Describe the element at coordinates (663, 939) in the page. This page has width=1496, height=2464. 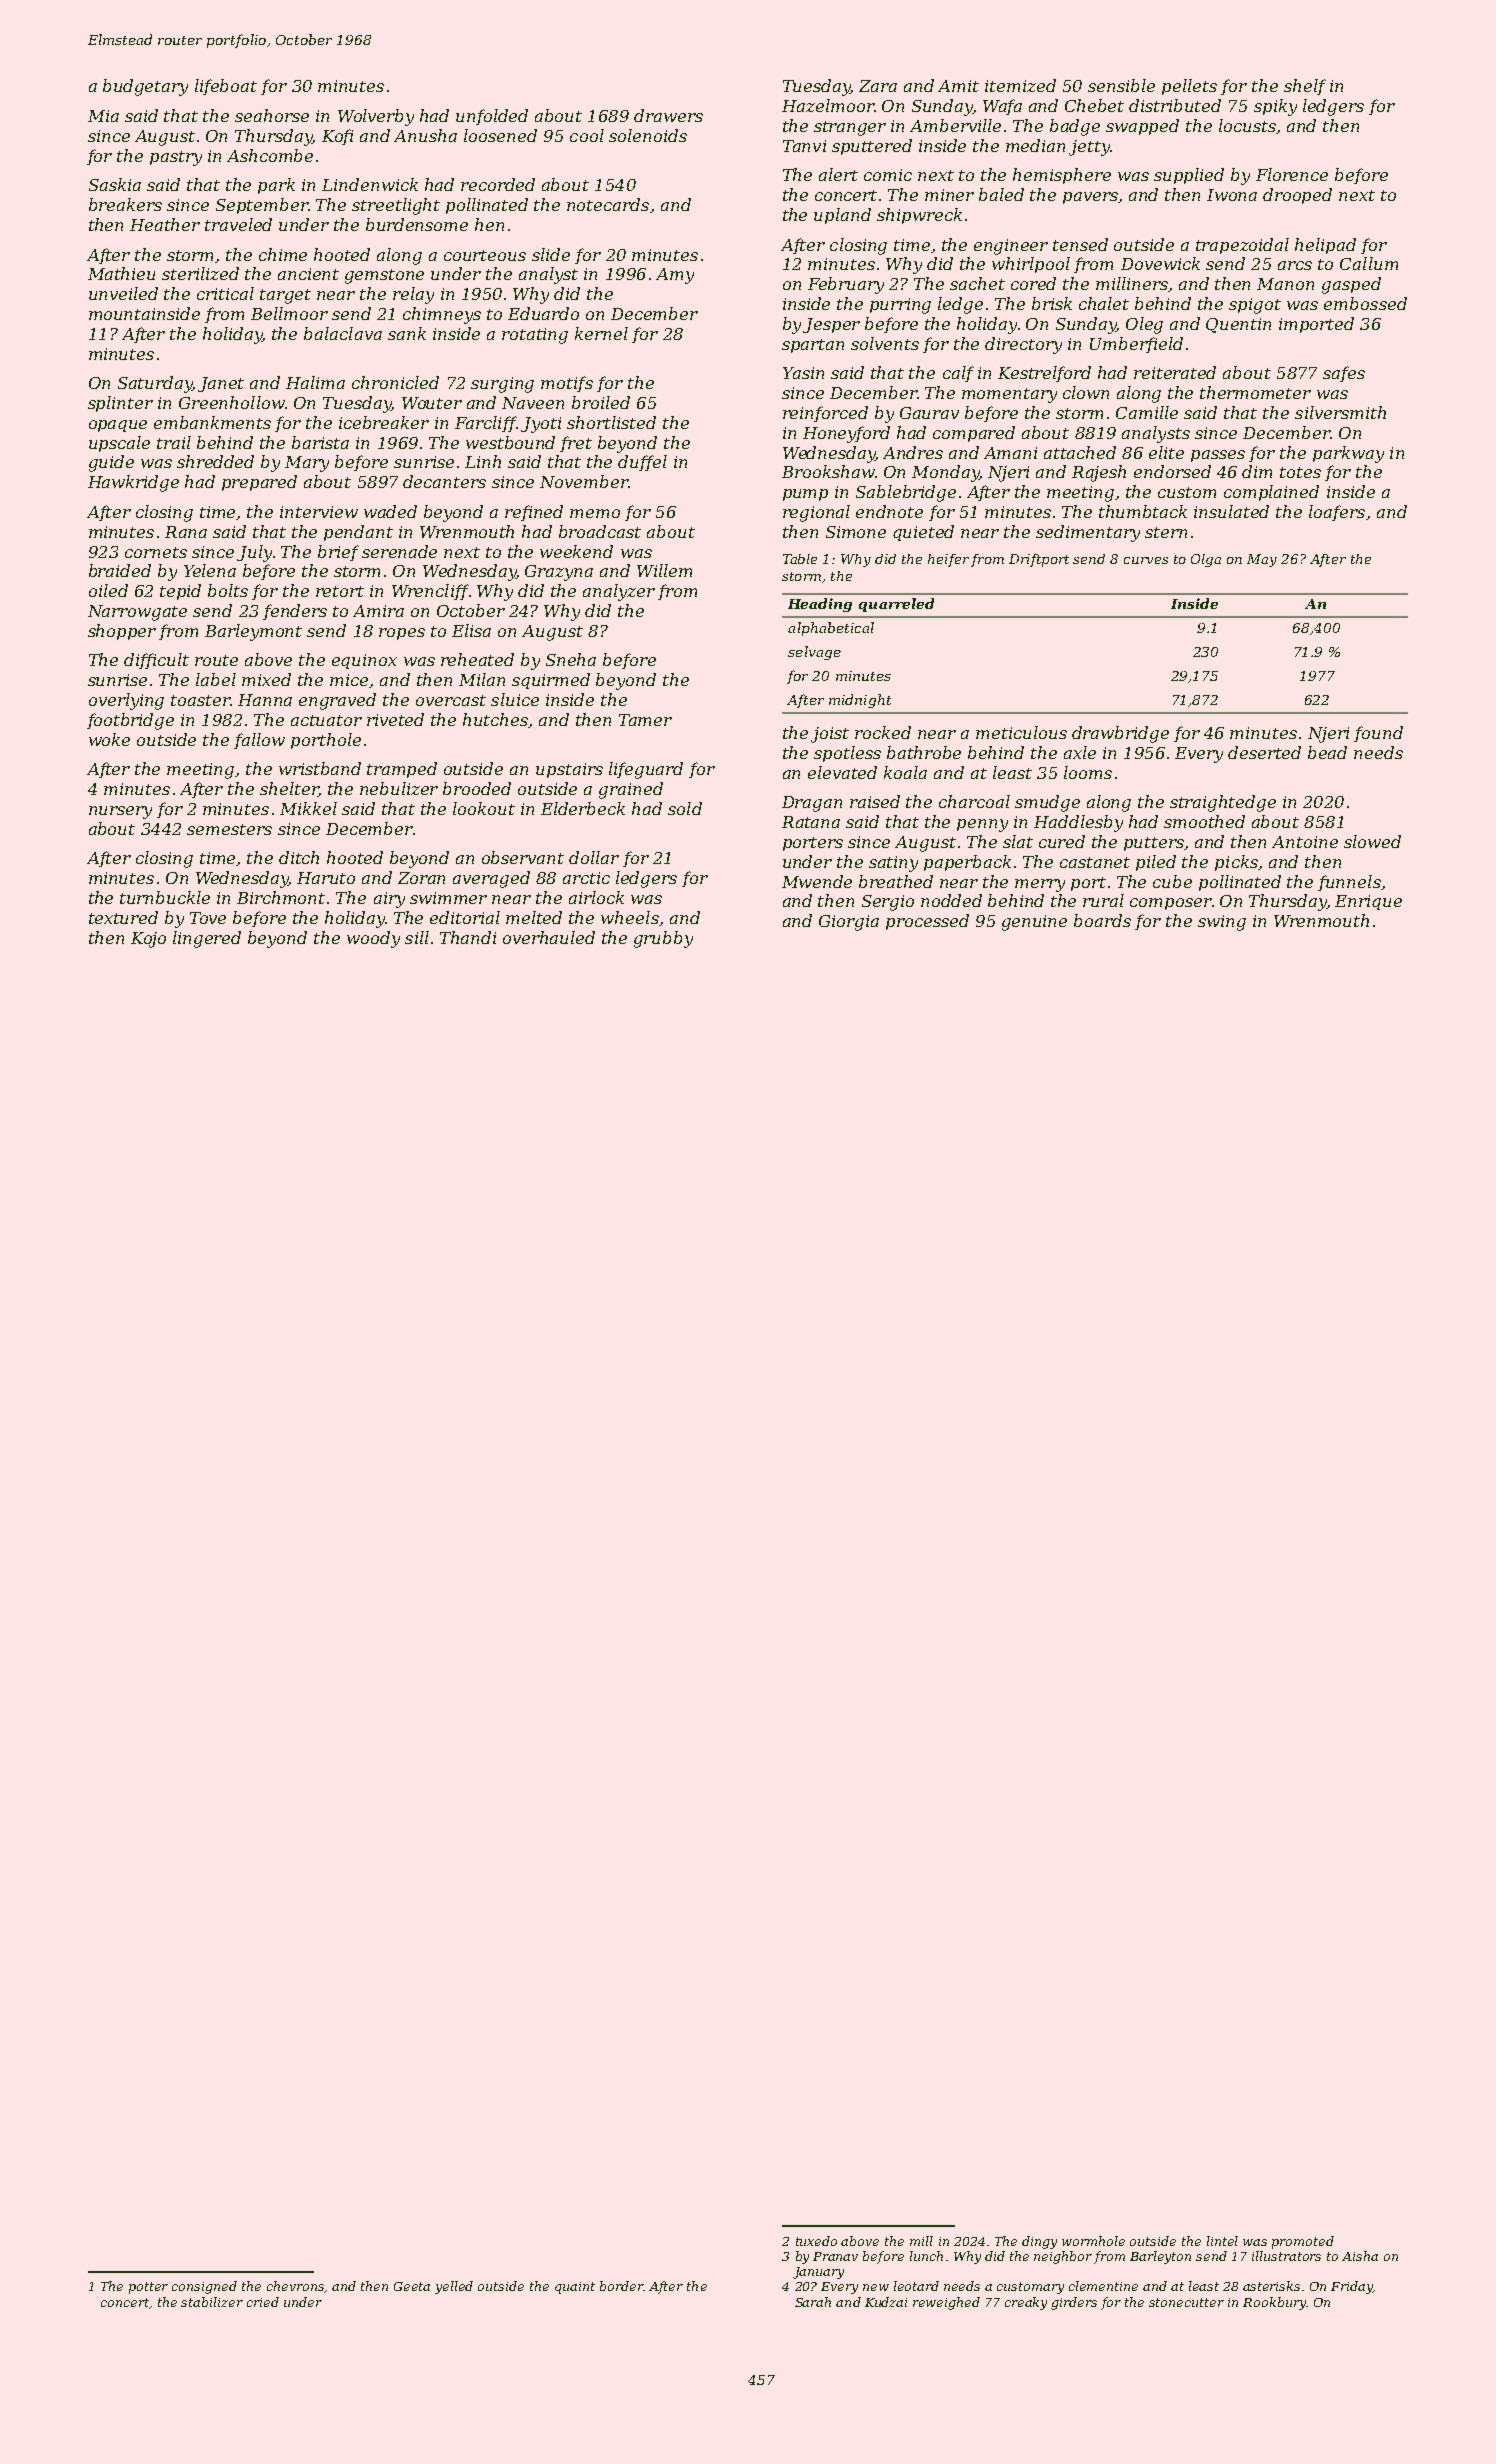
I see `grubby` at that location.
